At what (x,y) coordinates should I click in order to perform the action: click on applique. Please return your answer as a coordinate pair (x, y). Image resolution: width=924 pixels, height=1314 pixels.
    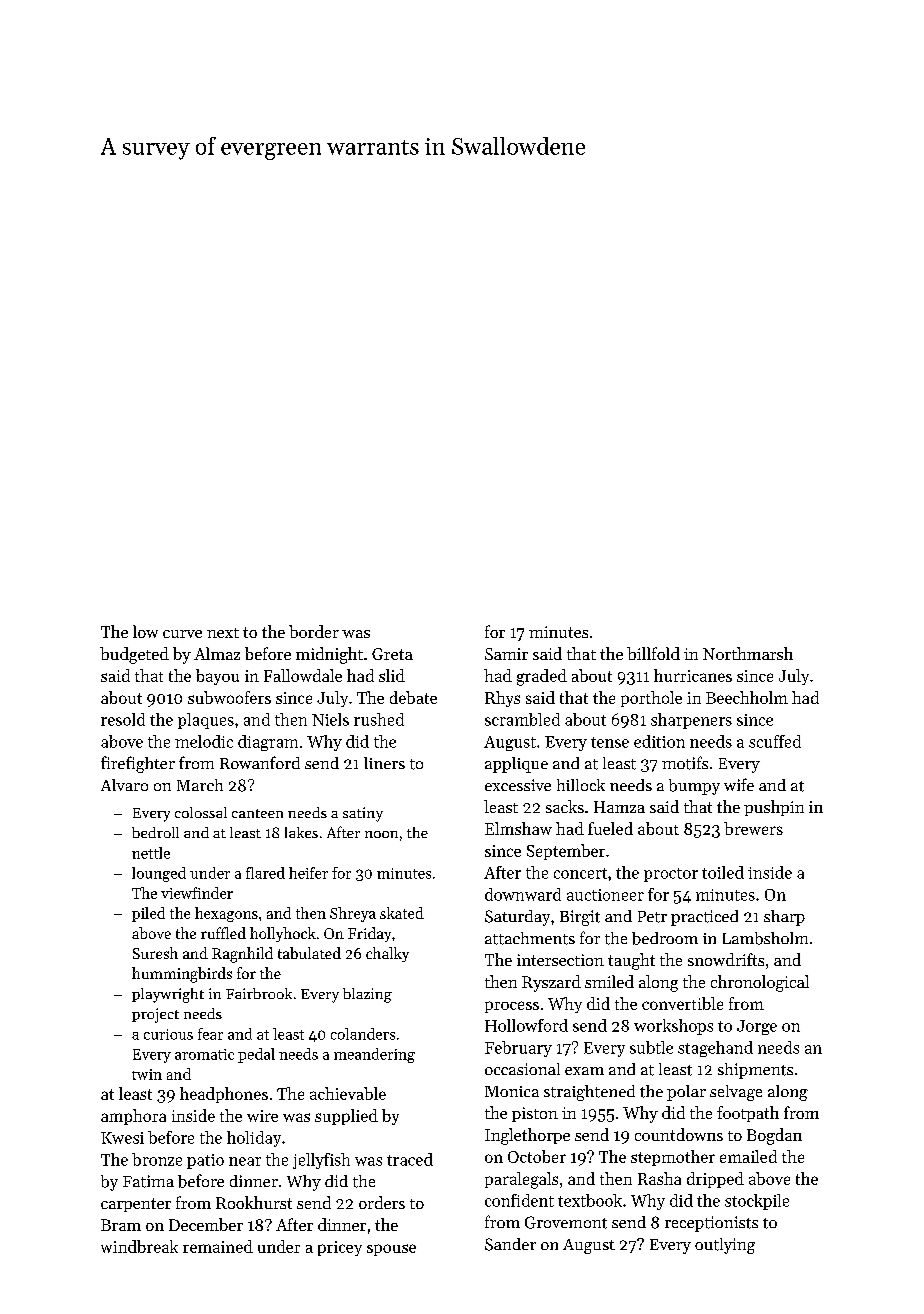
    Looking at the image, I should click on (516, 765).
